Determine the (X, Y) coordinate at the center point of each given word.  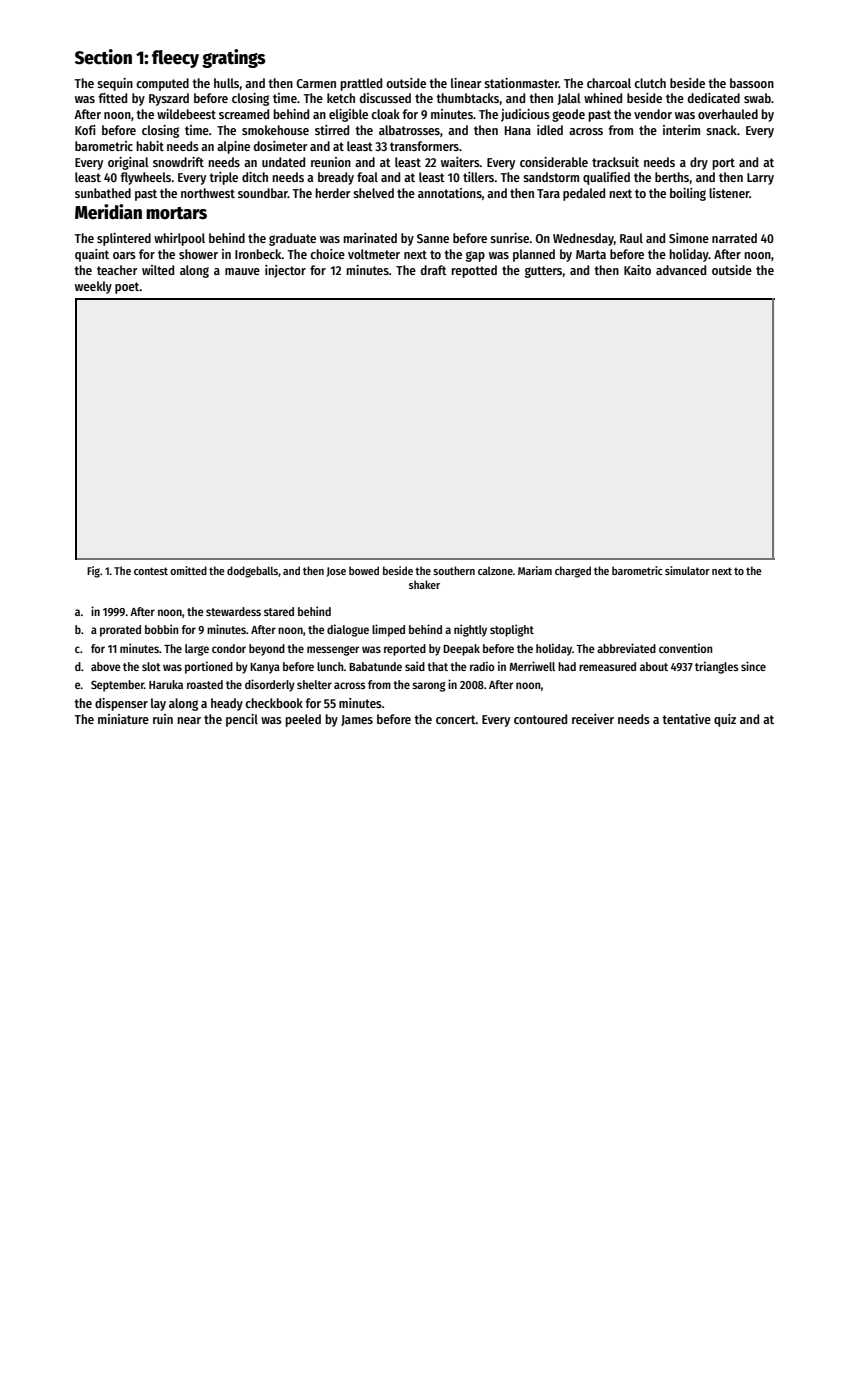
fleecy (175, 59)
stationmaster (521, 83)
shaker (424, 584)
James (357, 720)
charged (573, 572)
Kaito (637, 270)
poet (127, 288)
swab (757, 98)
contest (151, 571)
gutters (543, 272)
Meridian (108, 212)
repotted (474, 271)
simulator (687, 570)
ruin (163, 719)
